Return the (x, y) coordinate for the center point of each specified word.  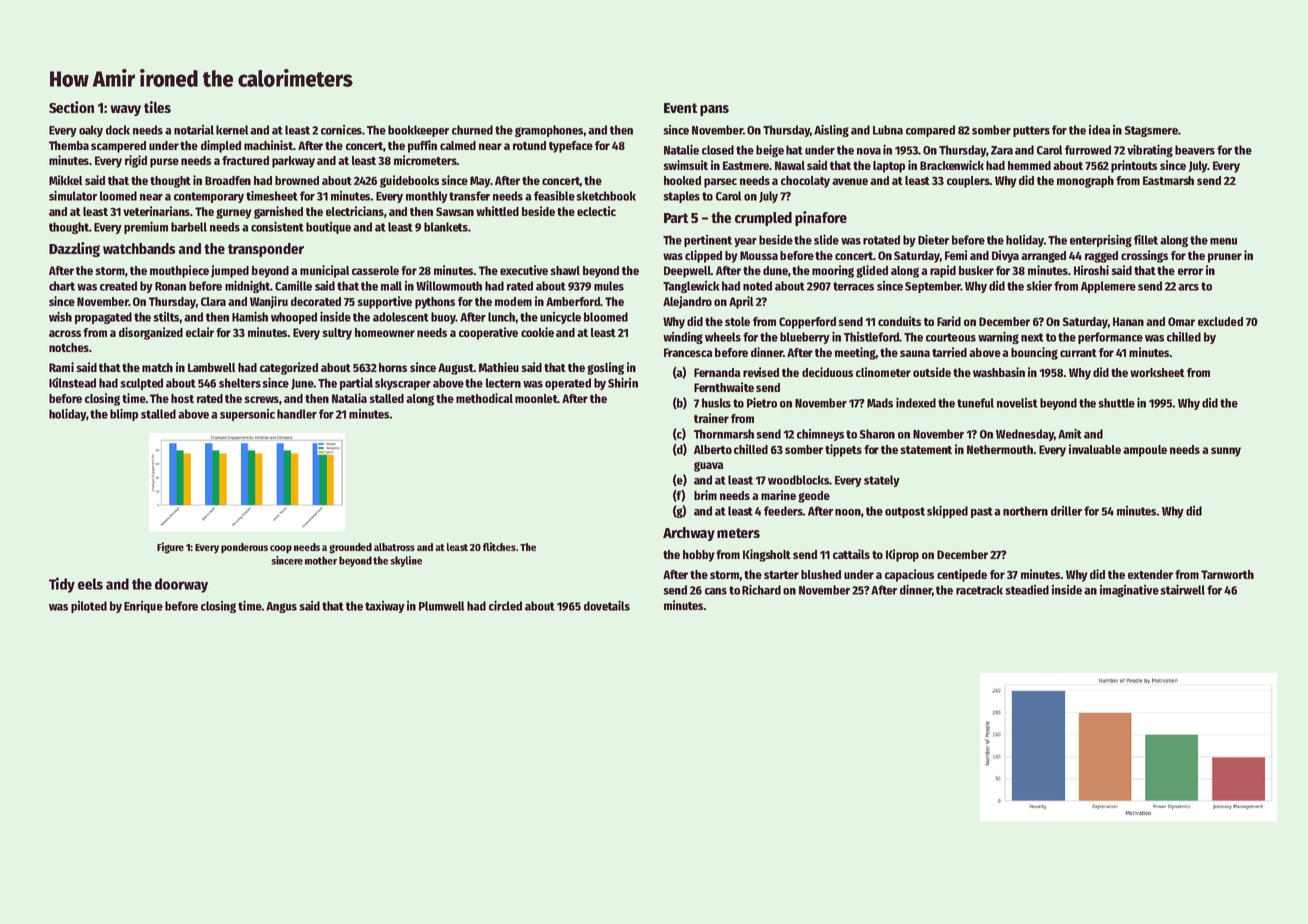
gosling (605, 368)
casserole (375, 270)
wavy (125, 110)
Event (681, 108)
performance (1110, 338)
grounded (350, 548)
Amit (1070, 433)
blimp (124, 414)
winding (683, 338)
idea (1100, 130)
